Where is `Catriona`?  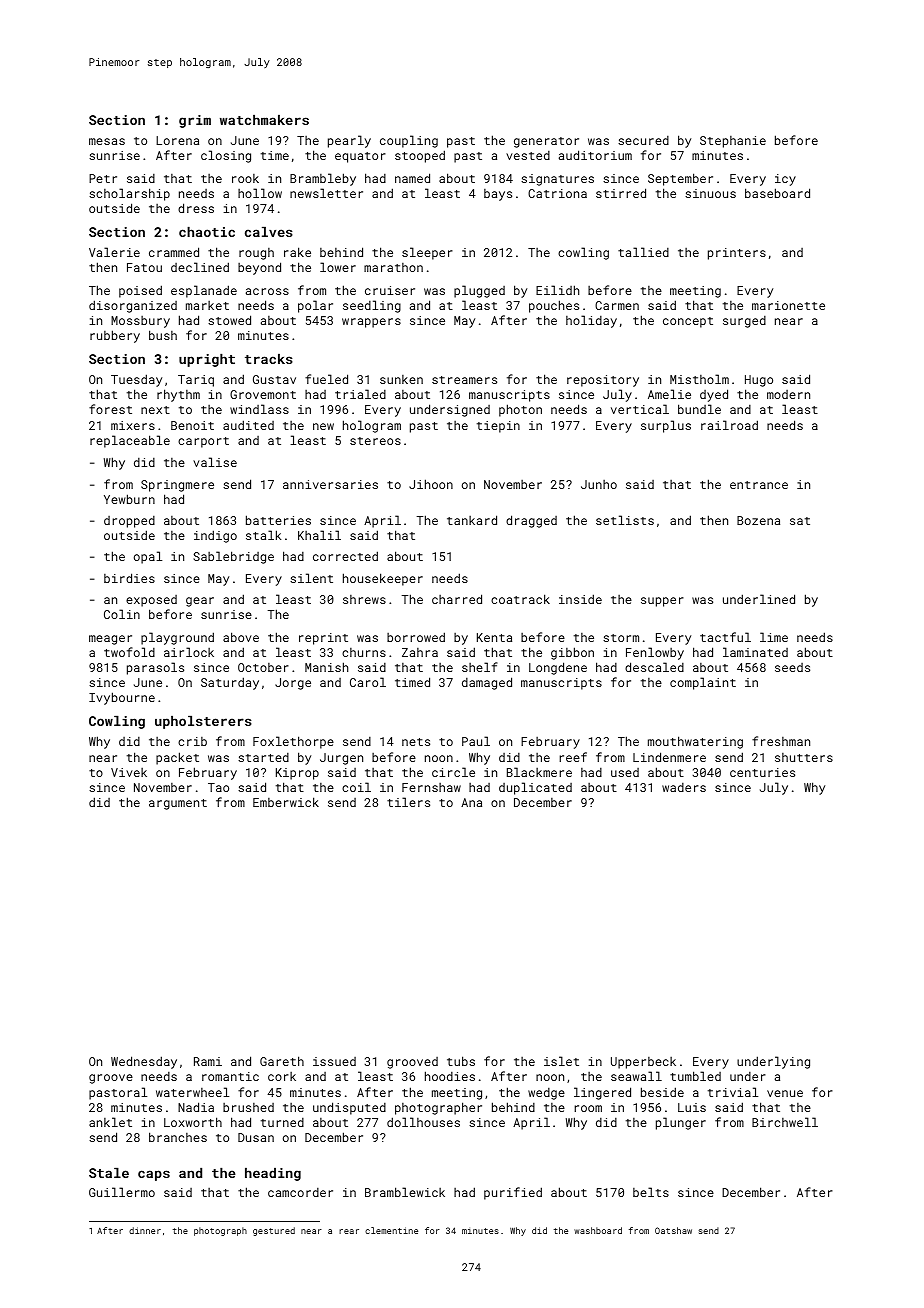 Catriona is located at coordinates (557, 193).
